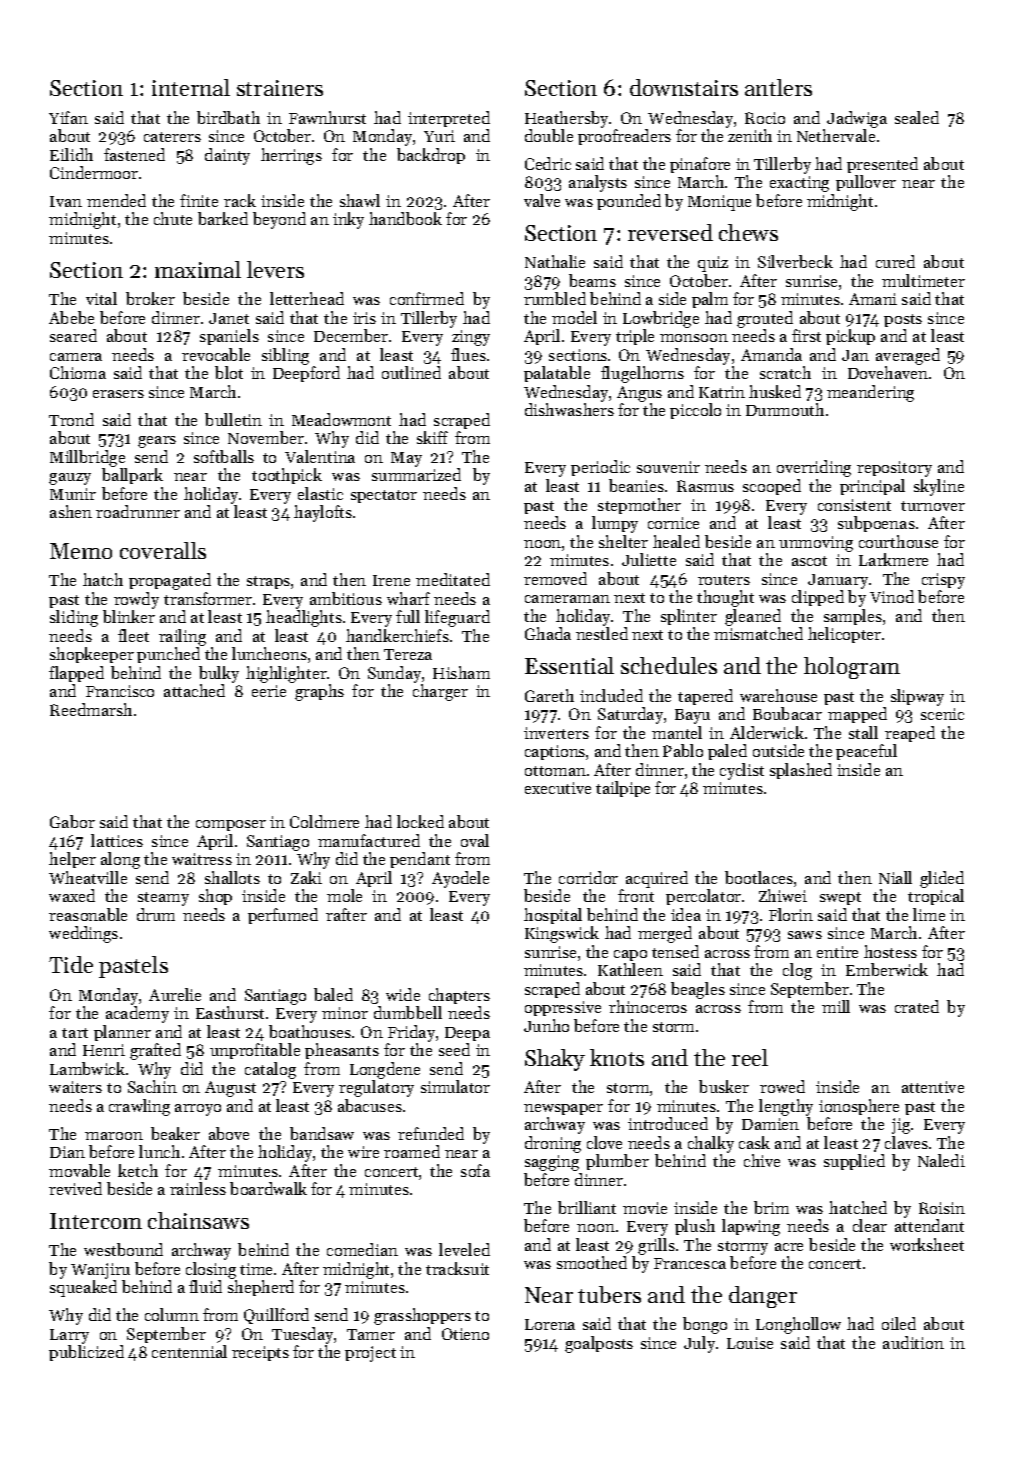 The image size is (1015, 1470). What do you see at coordinates (319, 692) in the screenshot?
I see `graphs` at bounding box center [319, 692].
